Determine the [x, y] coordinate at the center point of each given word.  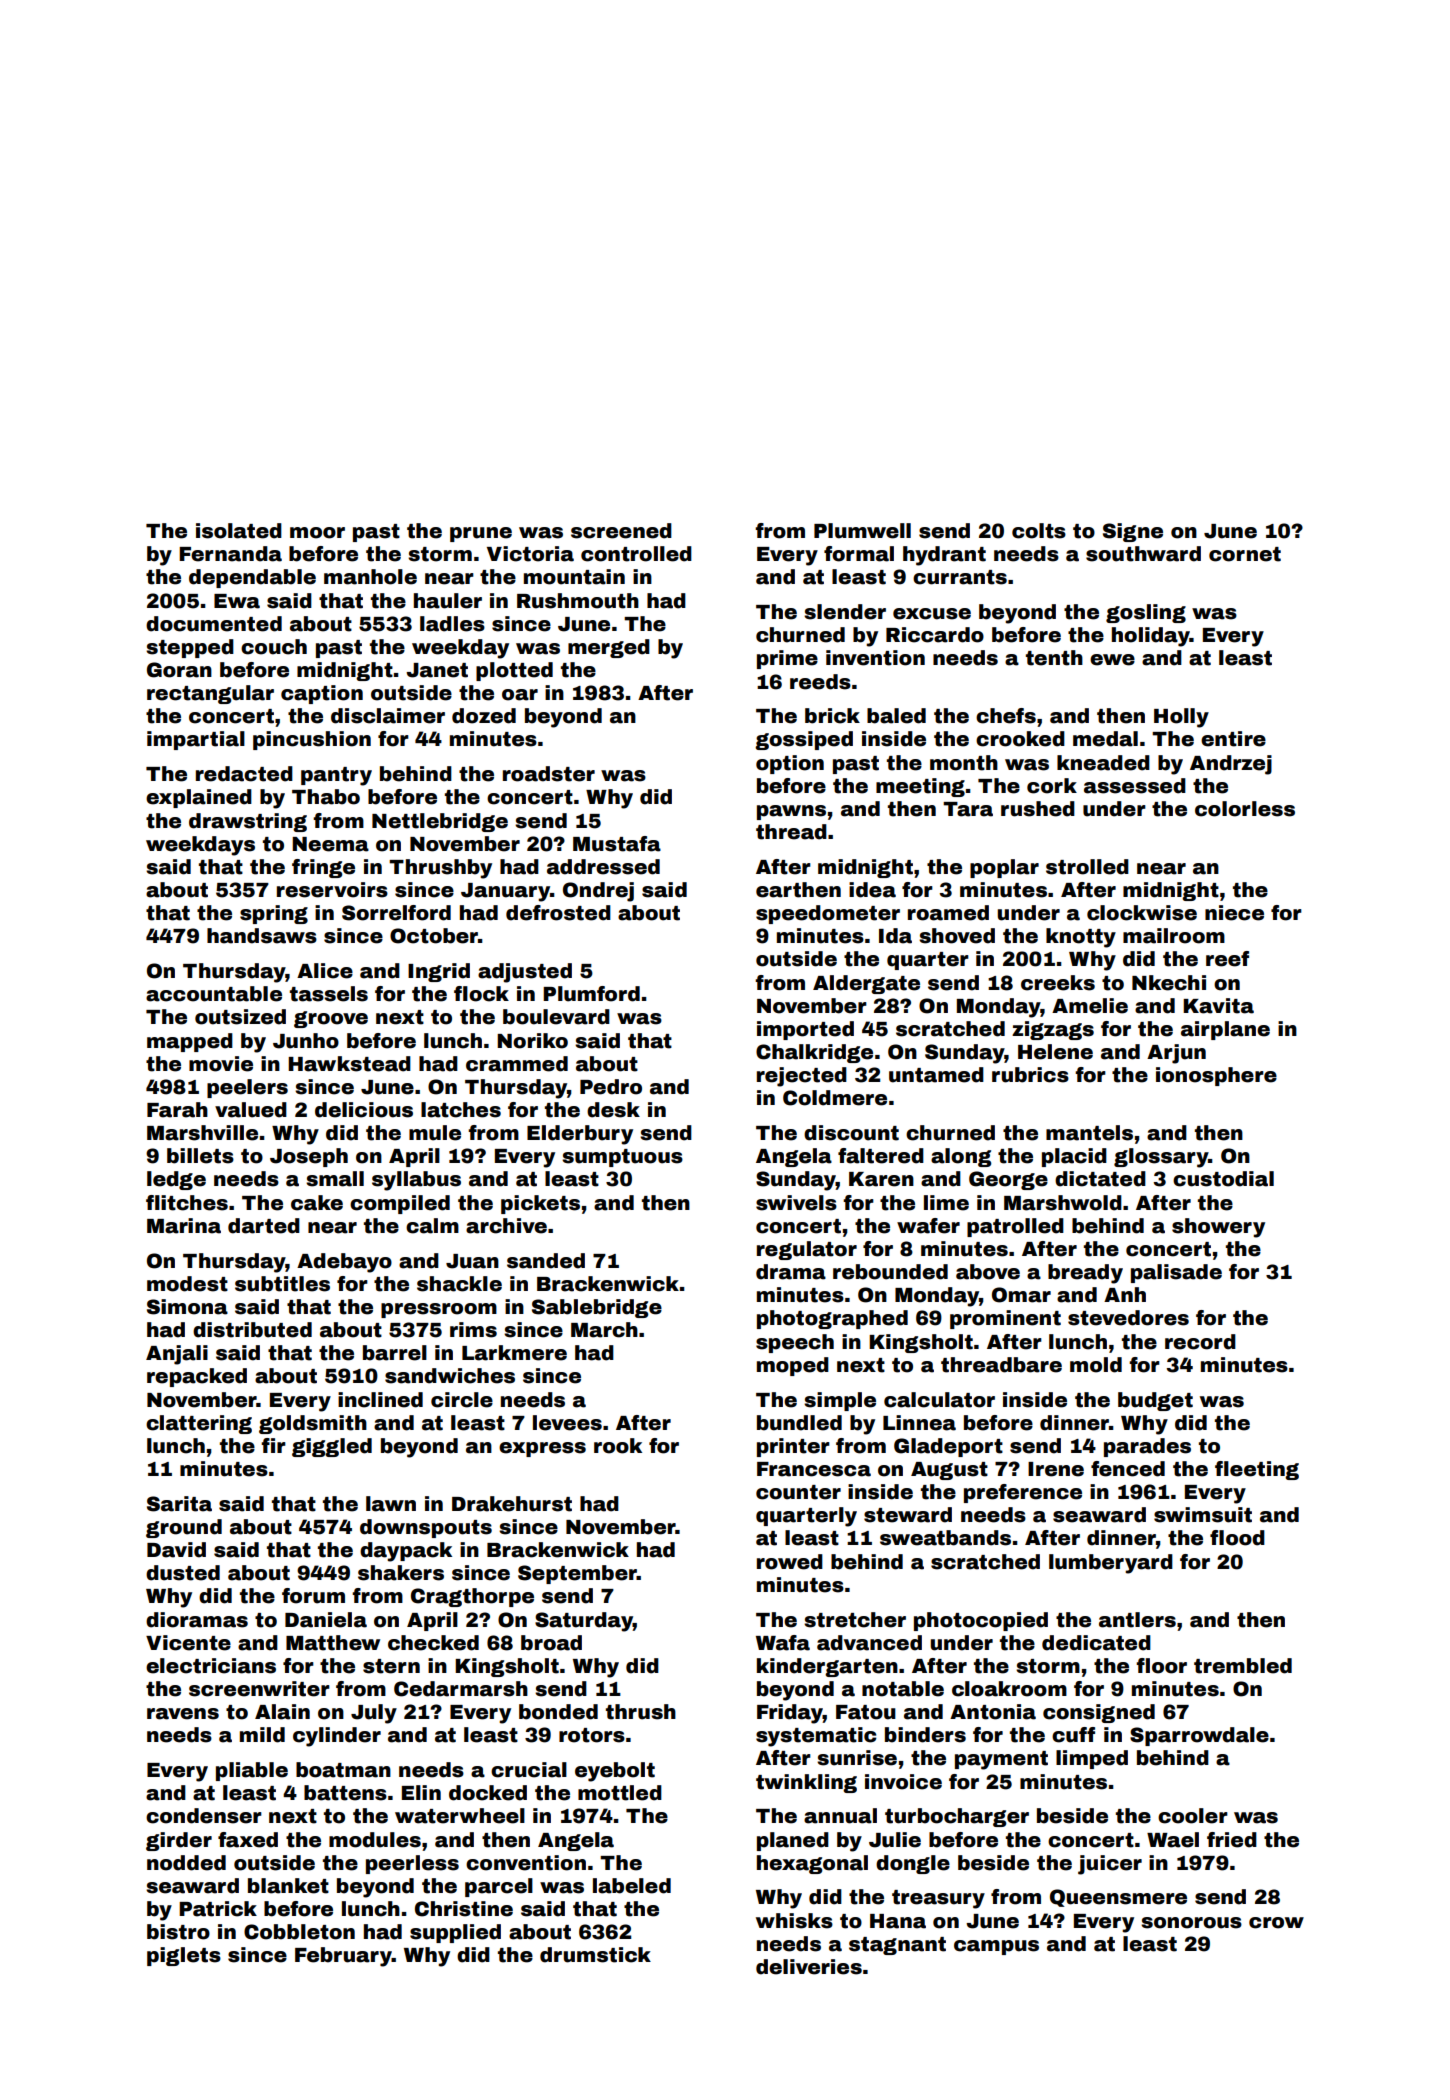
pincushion [312, 740]
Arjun [1176, 1054]
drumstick [595, 1955]
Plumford [591, 994]
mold [1096, 1365]
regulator [807, 1250]
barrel [395, 1353]
